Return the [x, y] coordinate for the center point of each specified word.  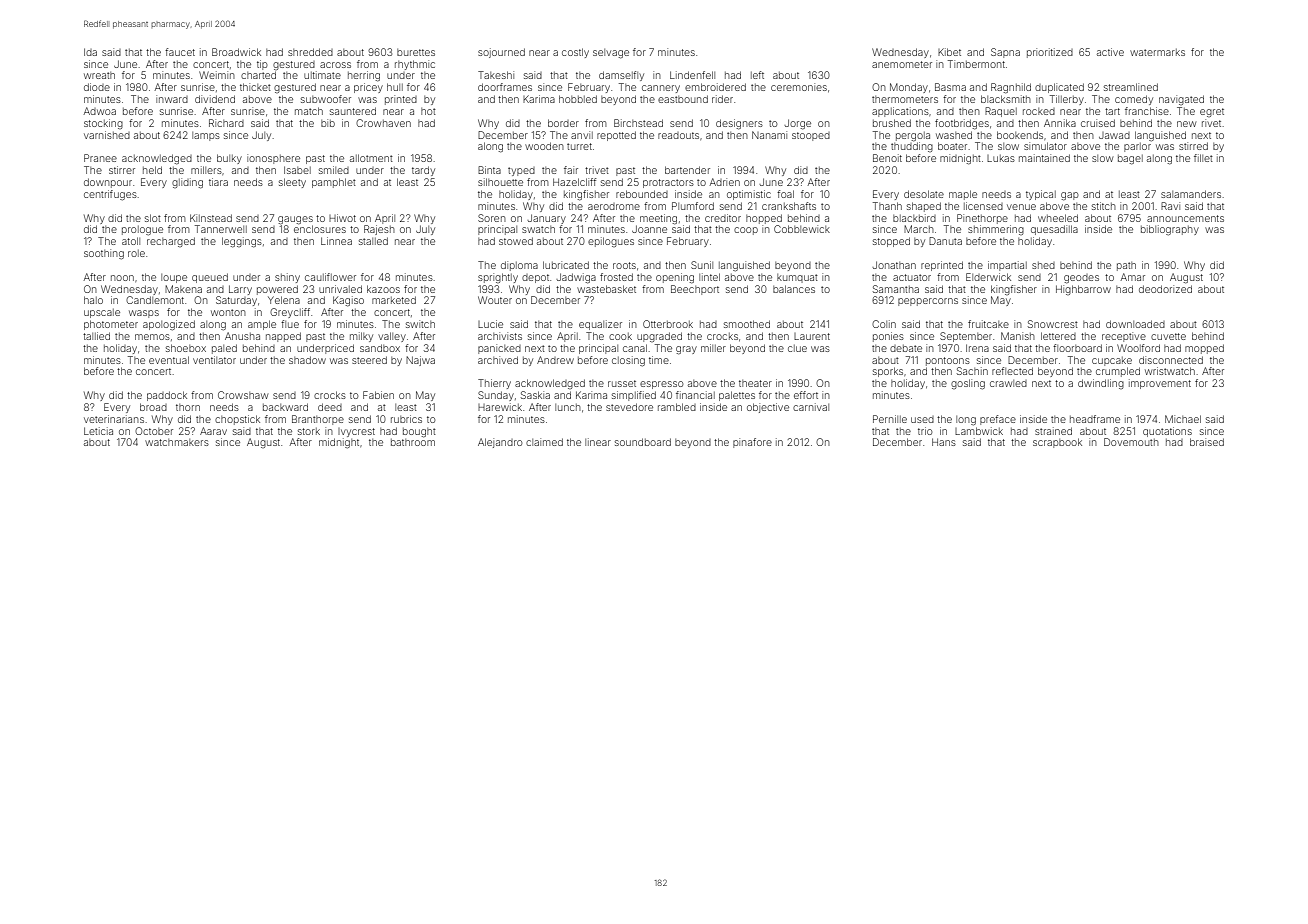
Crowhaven [383, 123]
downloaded [1135, 324]
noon [122, 278]
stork [309, 431]
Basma [950, 87]
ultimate [322, 75]
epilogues [611, 242]
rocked [1039, 111]
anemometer [902, 64]
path [1126, 266]
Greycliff [290, 313]
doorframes [505, 87]
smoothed [747, 324]
